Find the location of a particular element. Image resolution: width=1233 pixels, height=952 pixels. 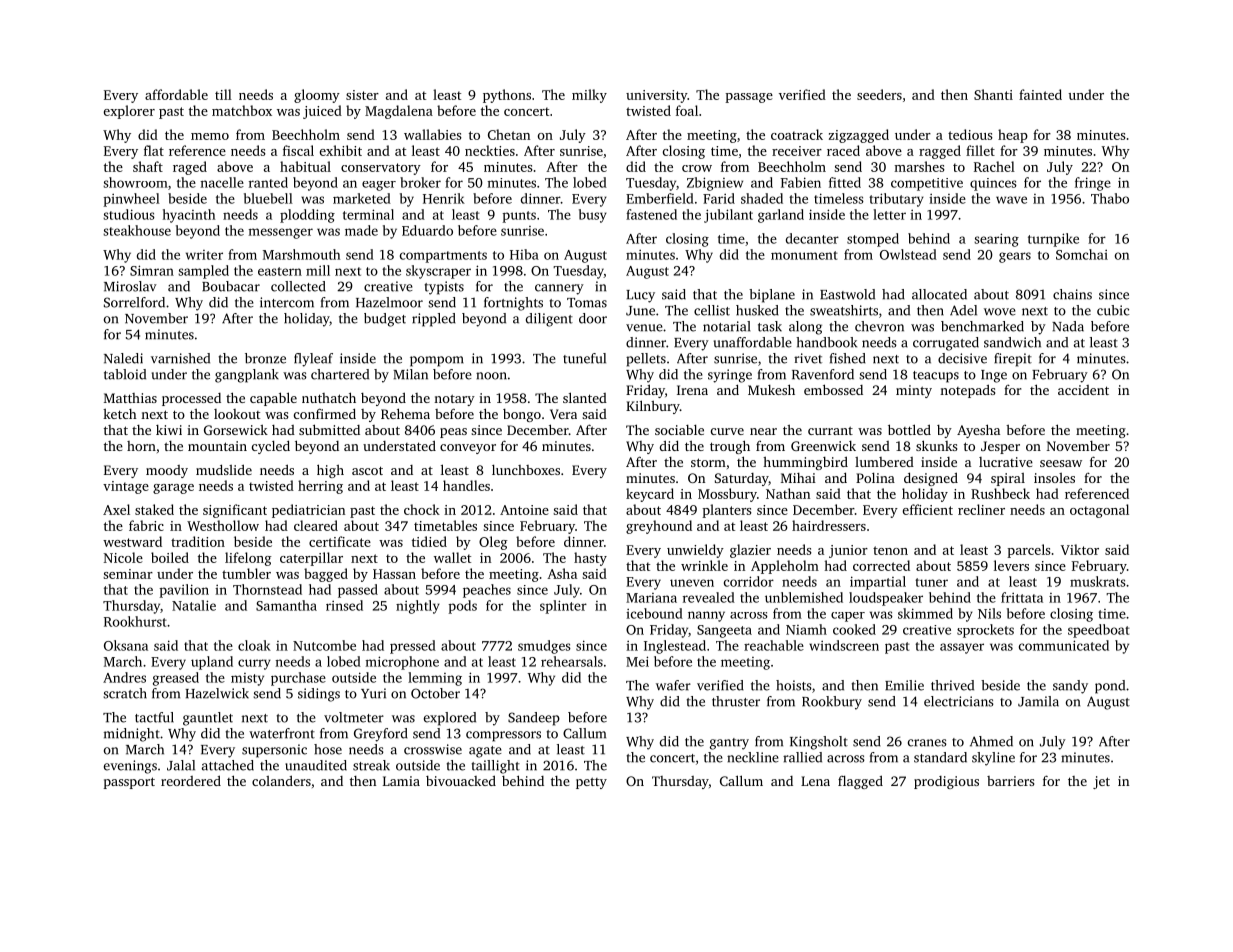

writer is located at coordinates (204, 255).
